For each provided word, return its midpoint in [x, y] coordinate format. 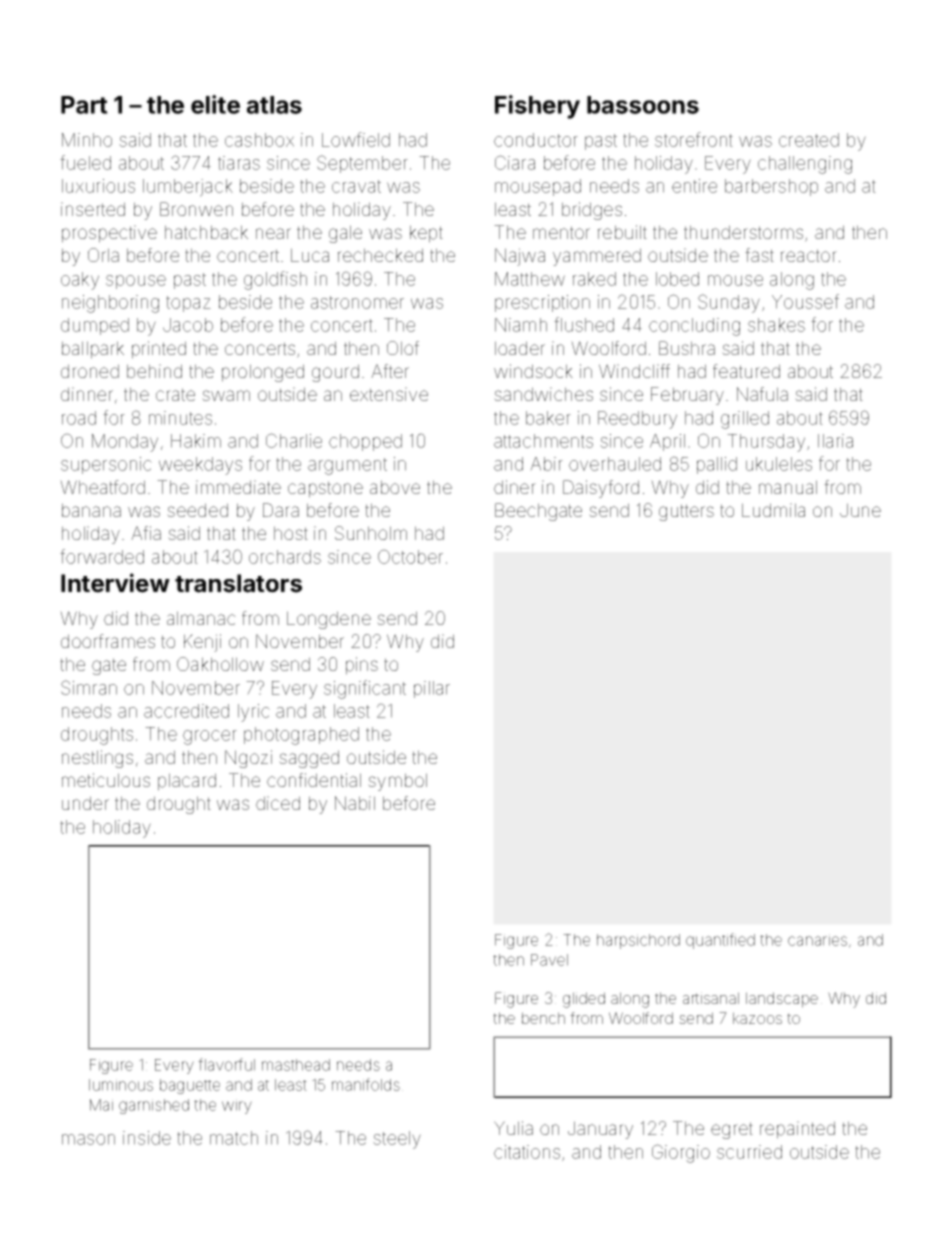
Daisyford [601, 489]
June [860, 510]
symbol [397, 782]
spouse [136, 282]
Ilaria [835, 441]
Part [84, 105]
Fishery [537, 107]
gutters [686, 512]
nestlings [97, 759]
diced [278, 803]
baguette [190, 1086]
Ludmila [773, 510]
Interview [115, 583]
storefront [694, 139]
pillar [432, 689]
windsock [533, 371]
